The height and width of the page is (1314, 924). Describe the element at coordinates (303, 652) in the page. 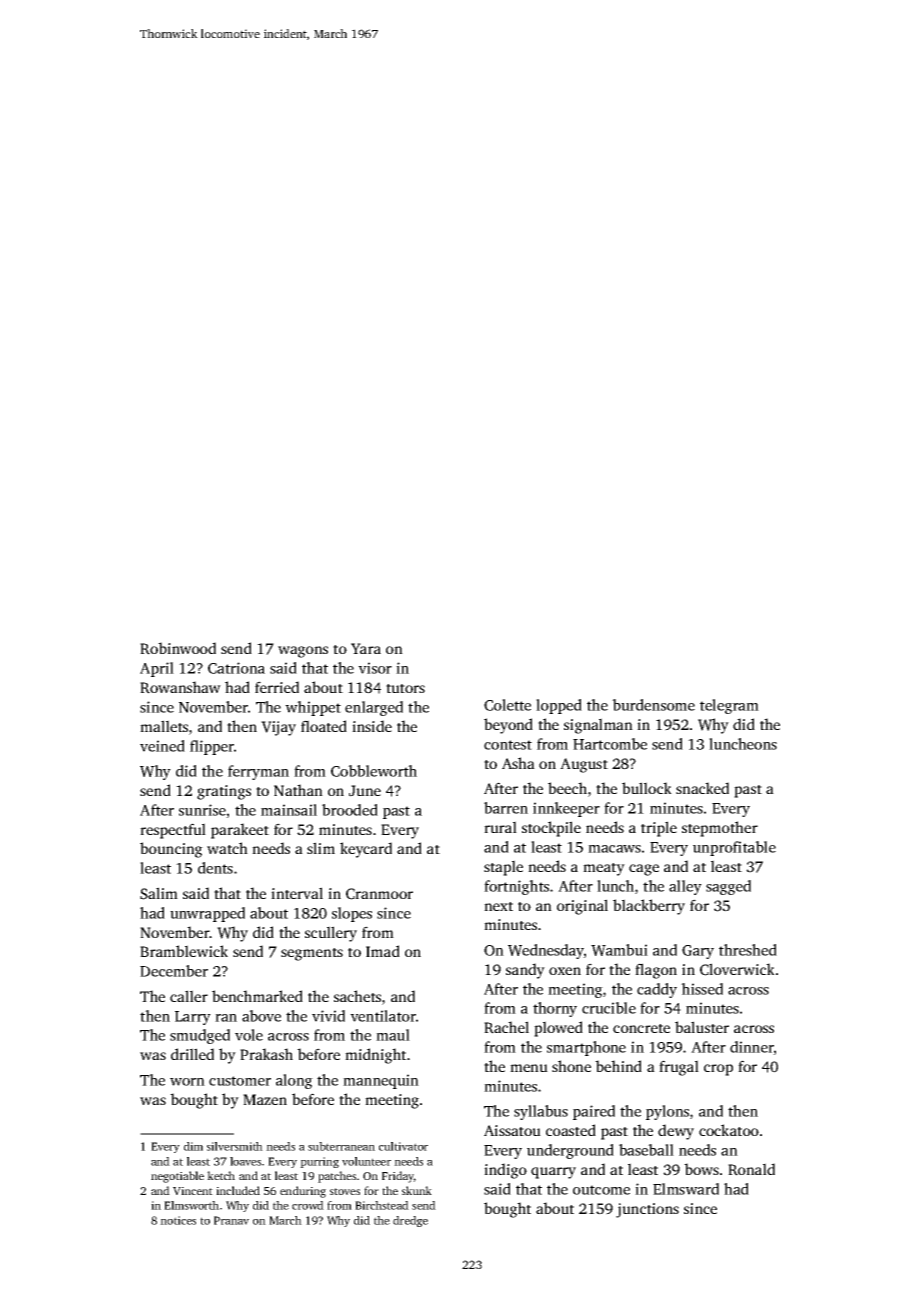

I see `wagons` at that location.
